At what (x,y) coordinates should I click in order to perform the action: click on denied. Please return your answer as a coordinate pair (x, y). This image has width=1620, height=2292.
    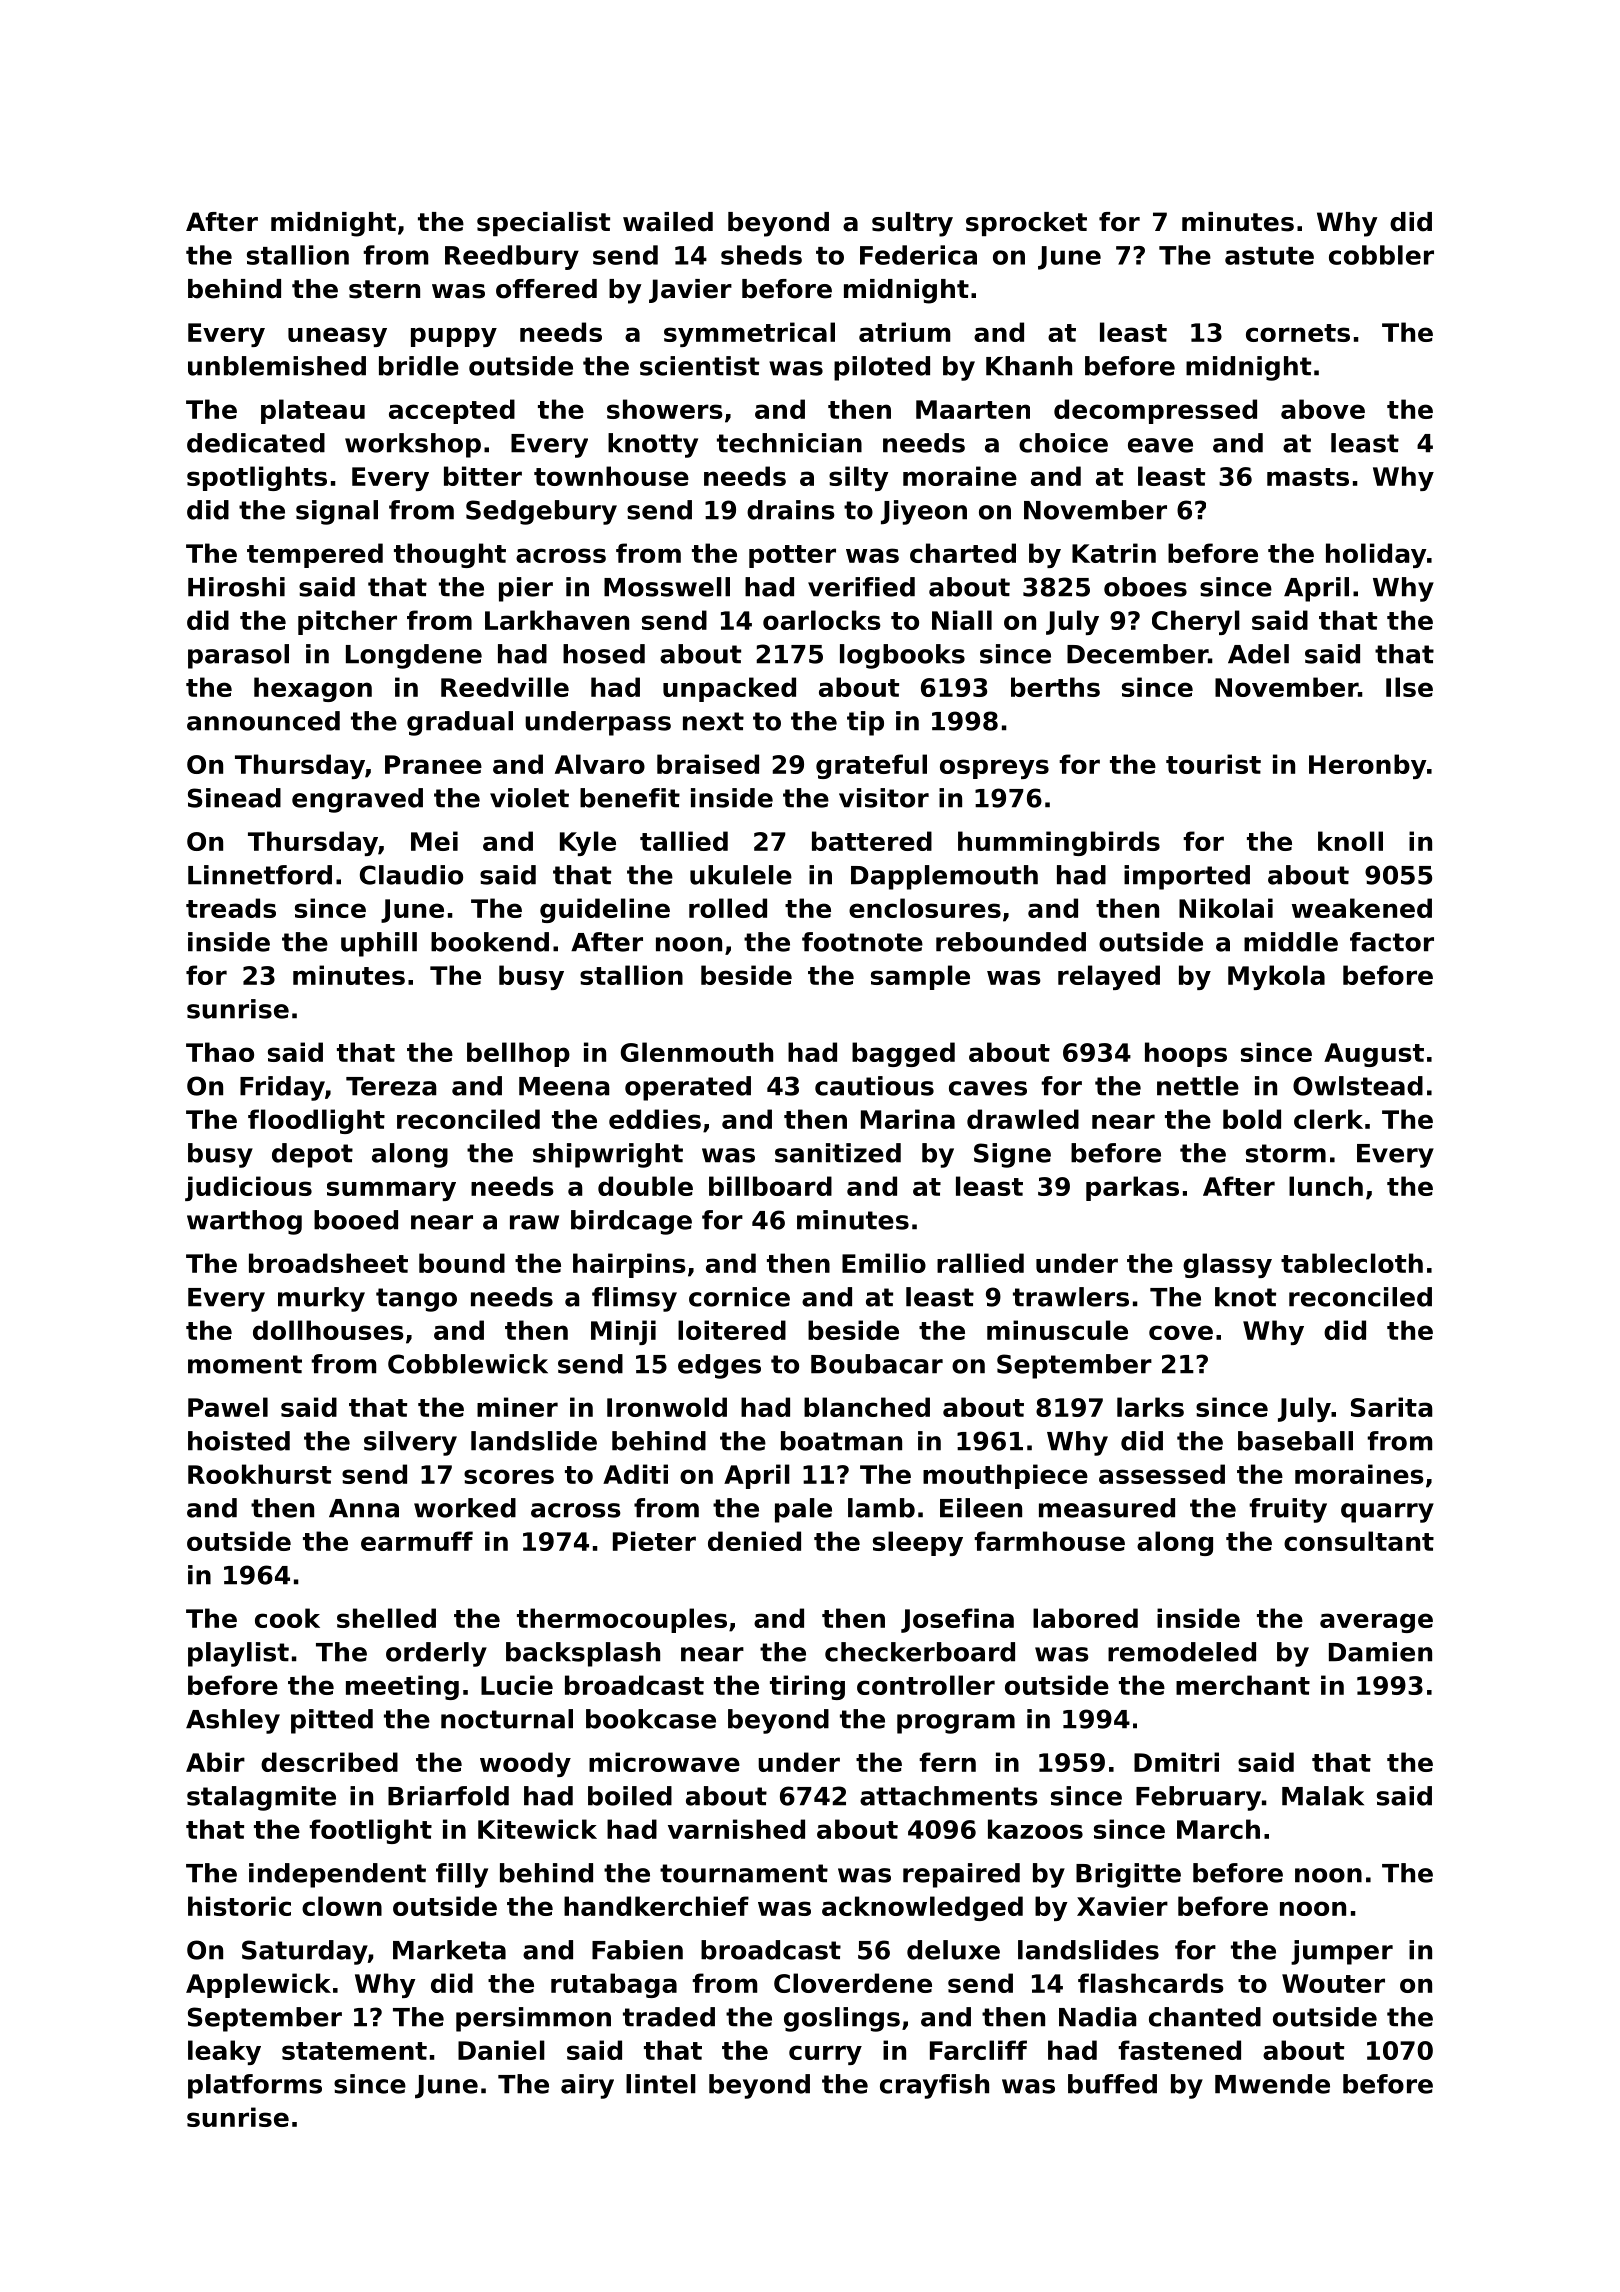
    Looking at the image, I should click on (754, 1541).
